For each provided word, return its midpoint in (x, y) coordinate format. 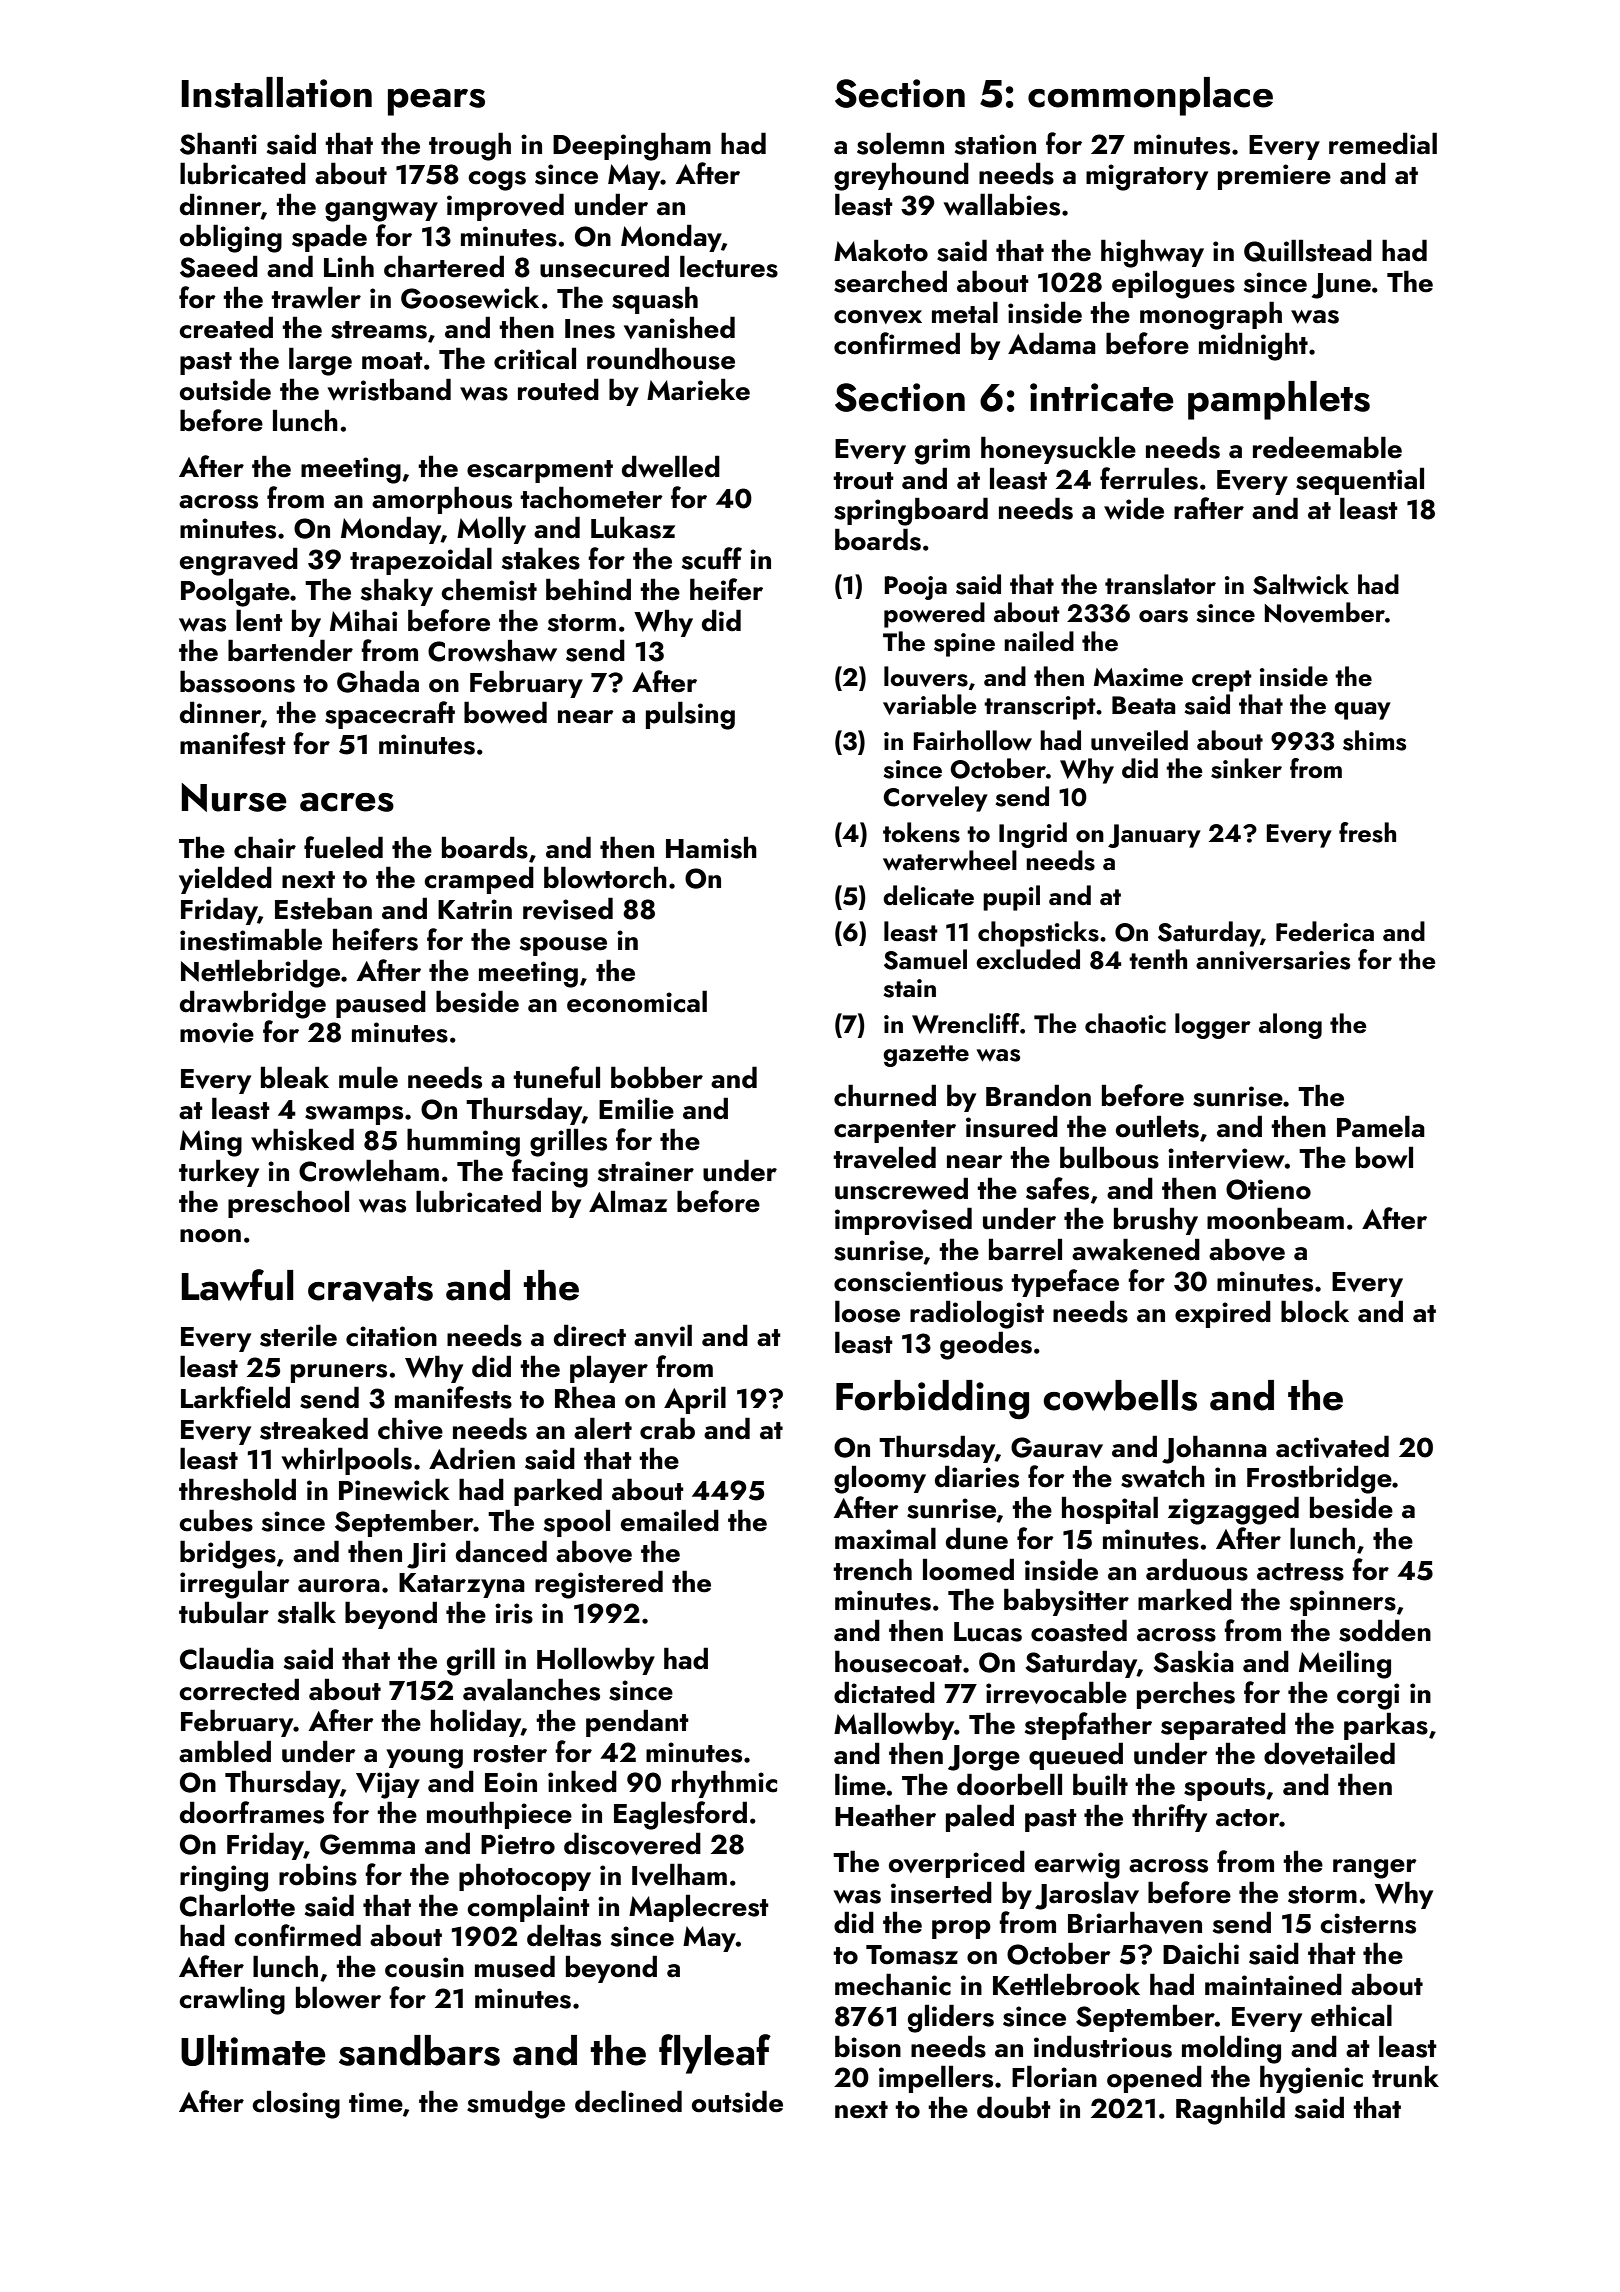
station (995, 144)
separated (1223, 1726)
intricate (1102, 397)
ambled (225, 1751)
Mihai (363, 620)
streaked (314, 1428)
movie (217, 1032)
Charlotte (237, 1905)
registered (599, 1584)
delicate (928, 895)
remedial (1383, 143)
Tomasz (912, 1955)
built (1100, 1784)
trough (470, 146)
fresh (1367, 832)
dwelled (671, 466)
